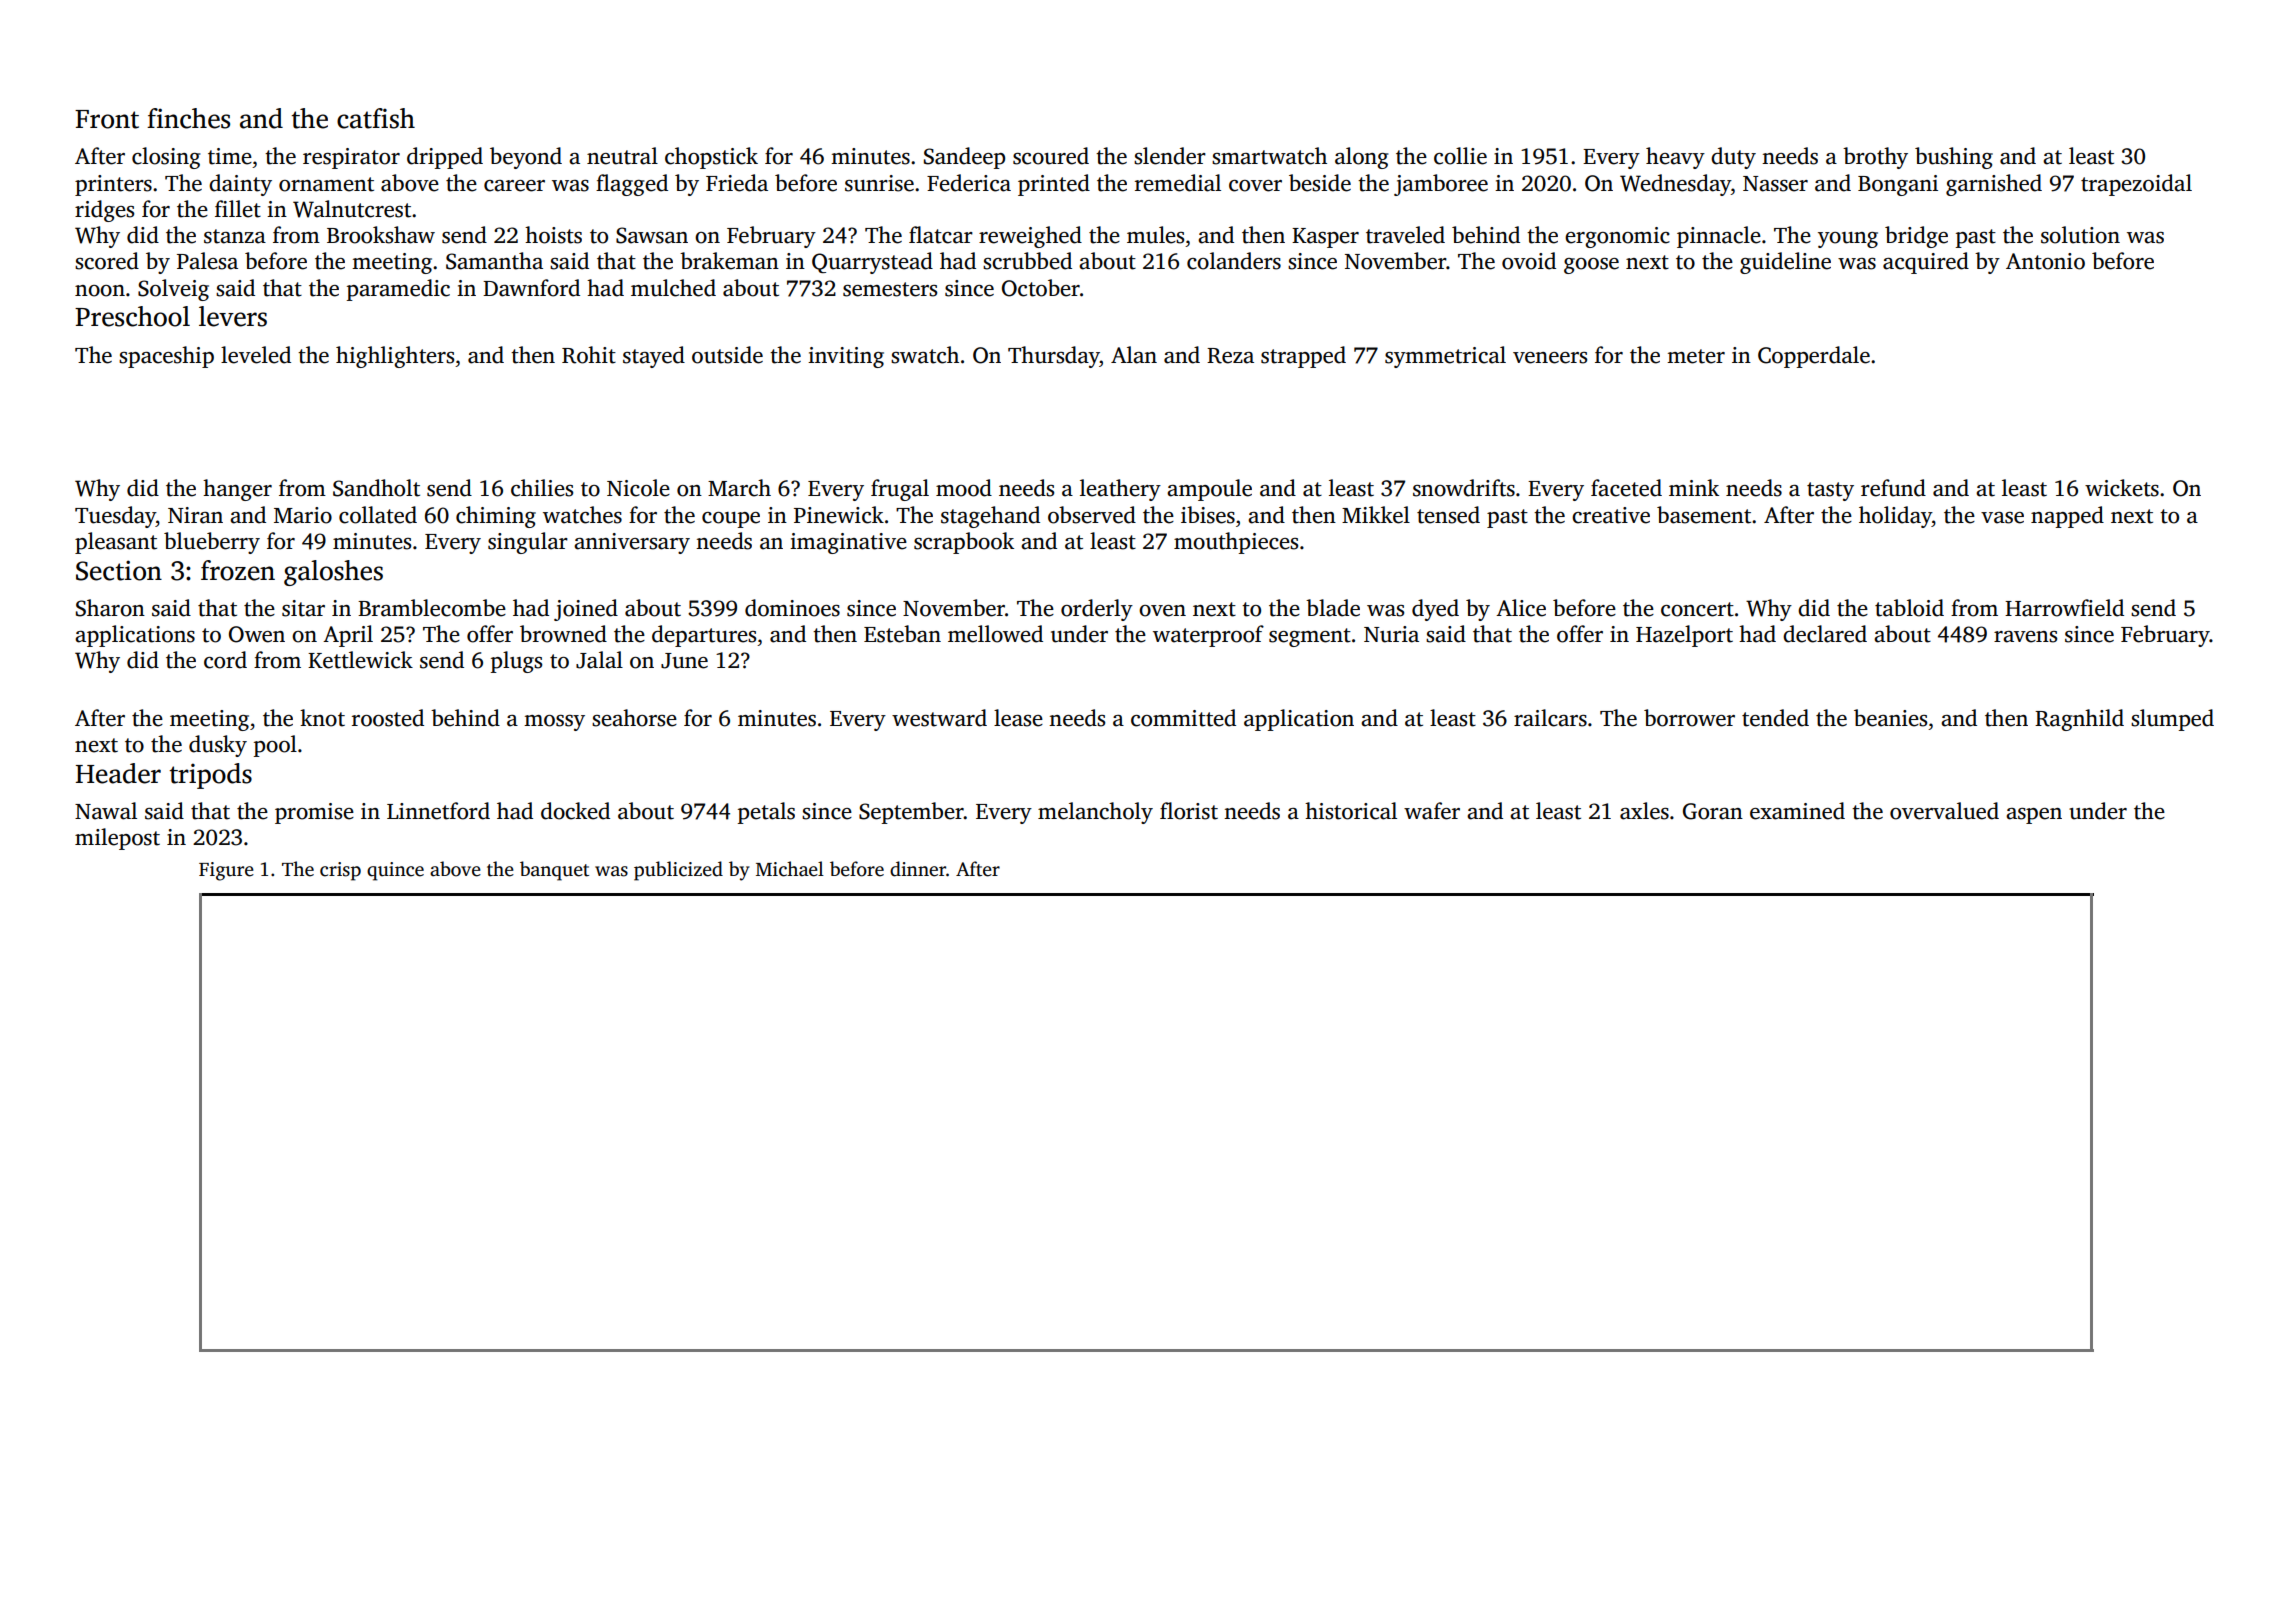  Describe the element at coordinates (1183, 718) in the screenshot. I see `committed` at that location.
